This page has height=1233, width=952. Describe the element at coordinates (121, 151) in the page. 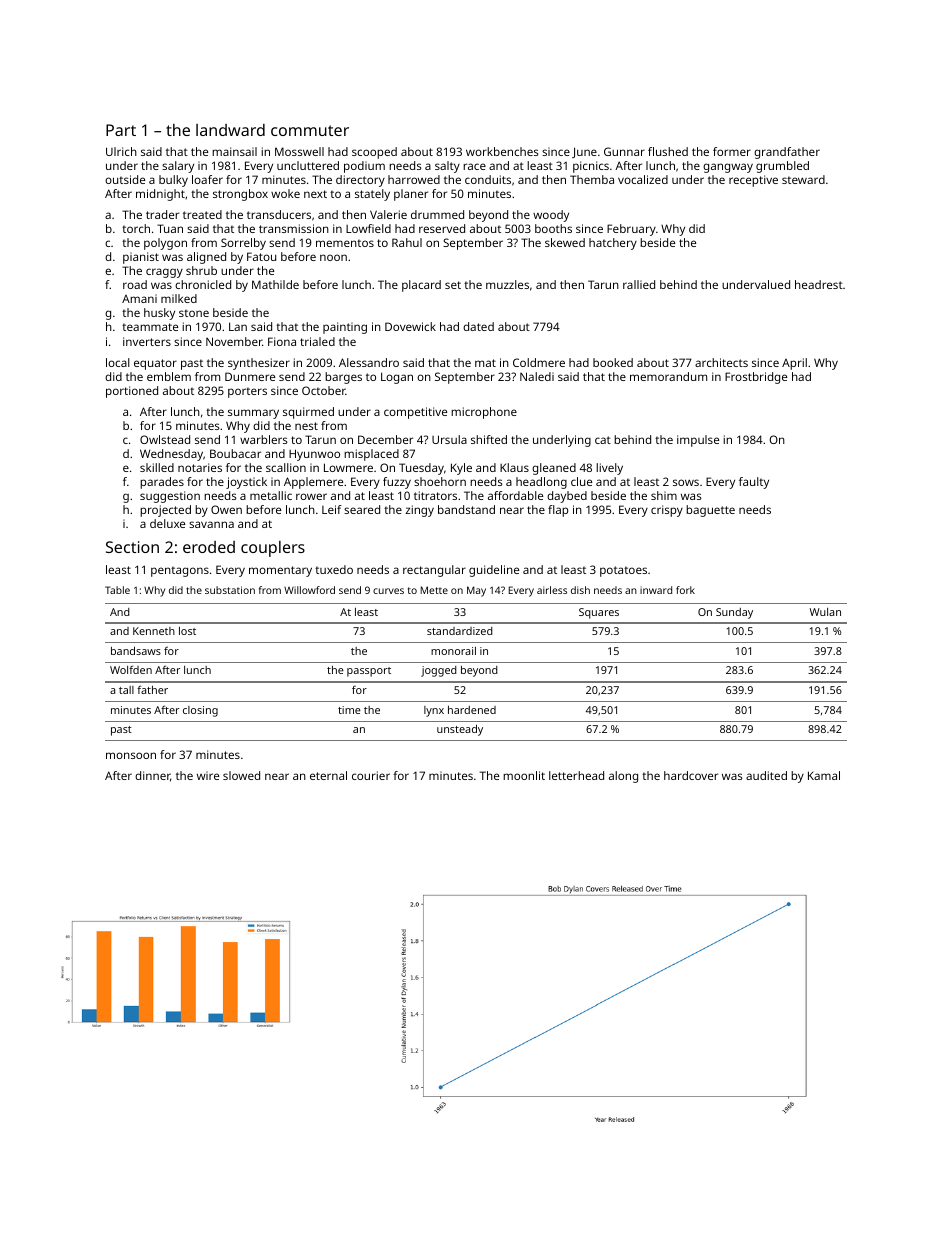

I see `Ulrich` at that location.
